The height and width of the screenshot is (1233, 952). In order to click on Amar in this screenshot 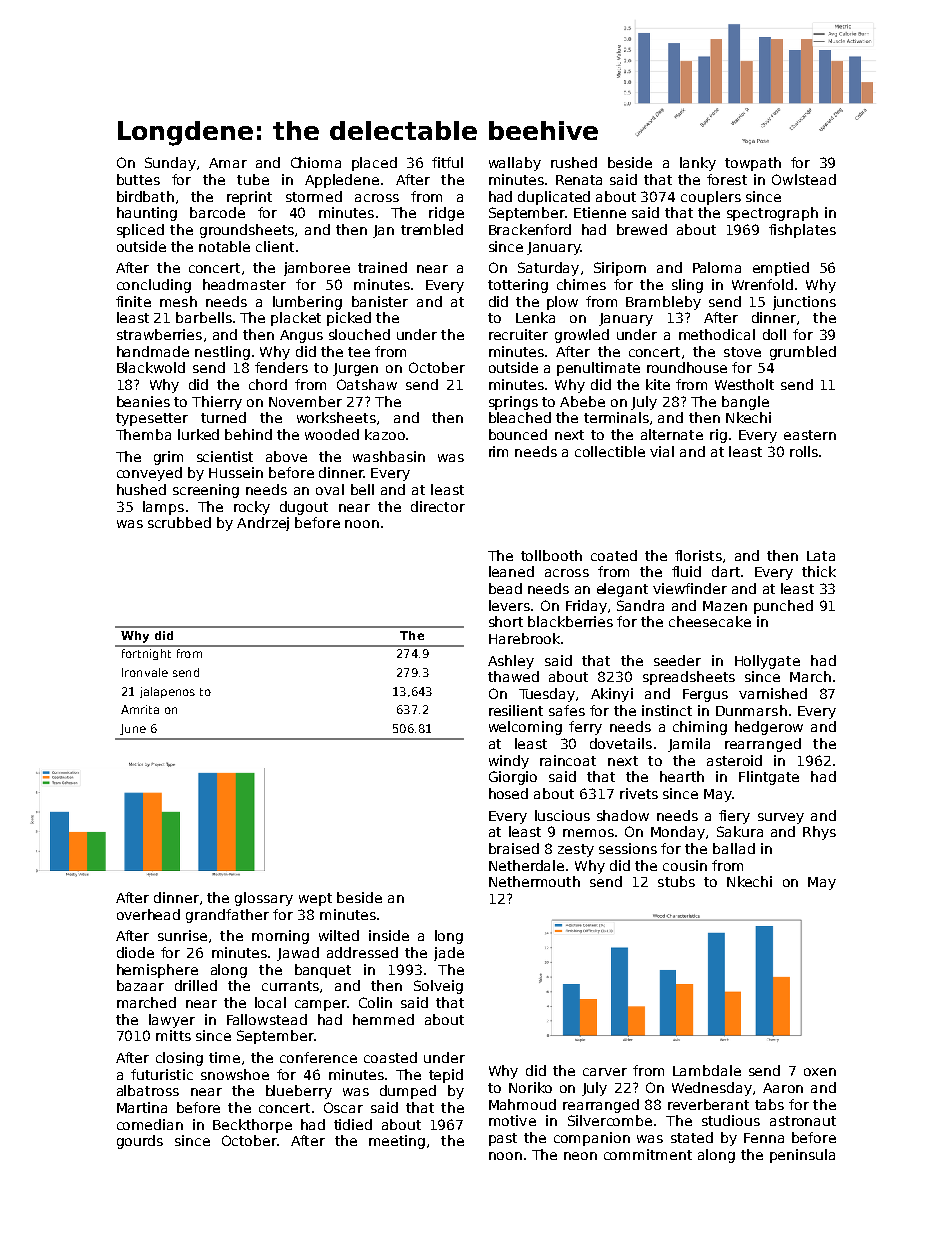, I will do `click(228, 163)`.
